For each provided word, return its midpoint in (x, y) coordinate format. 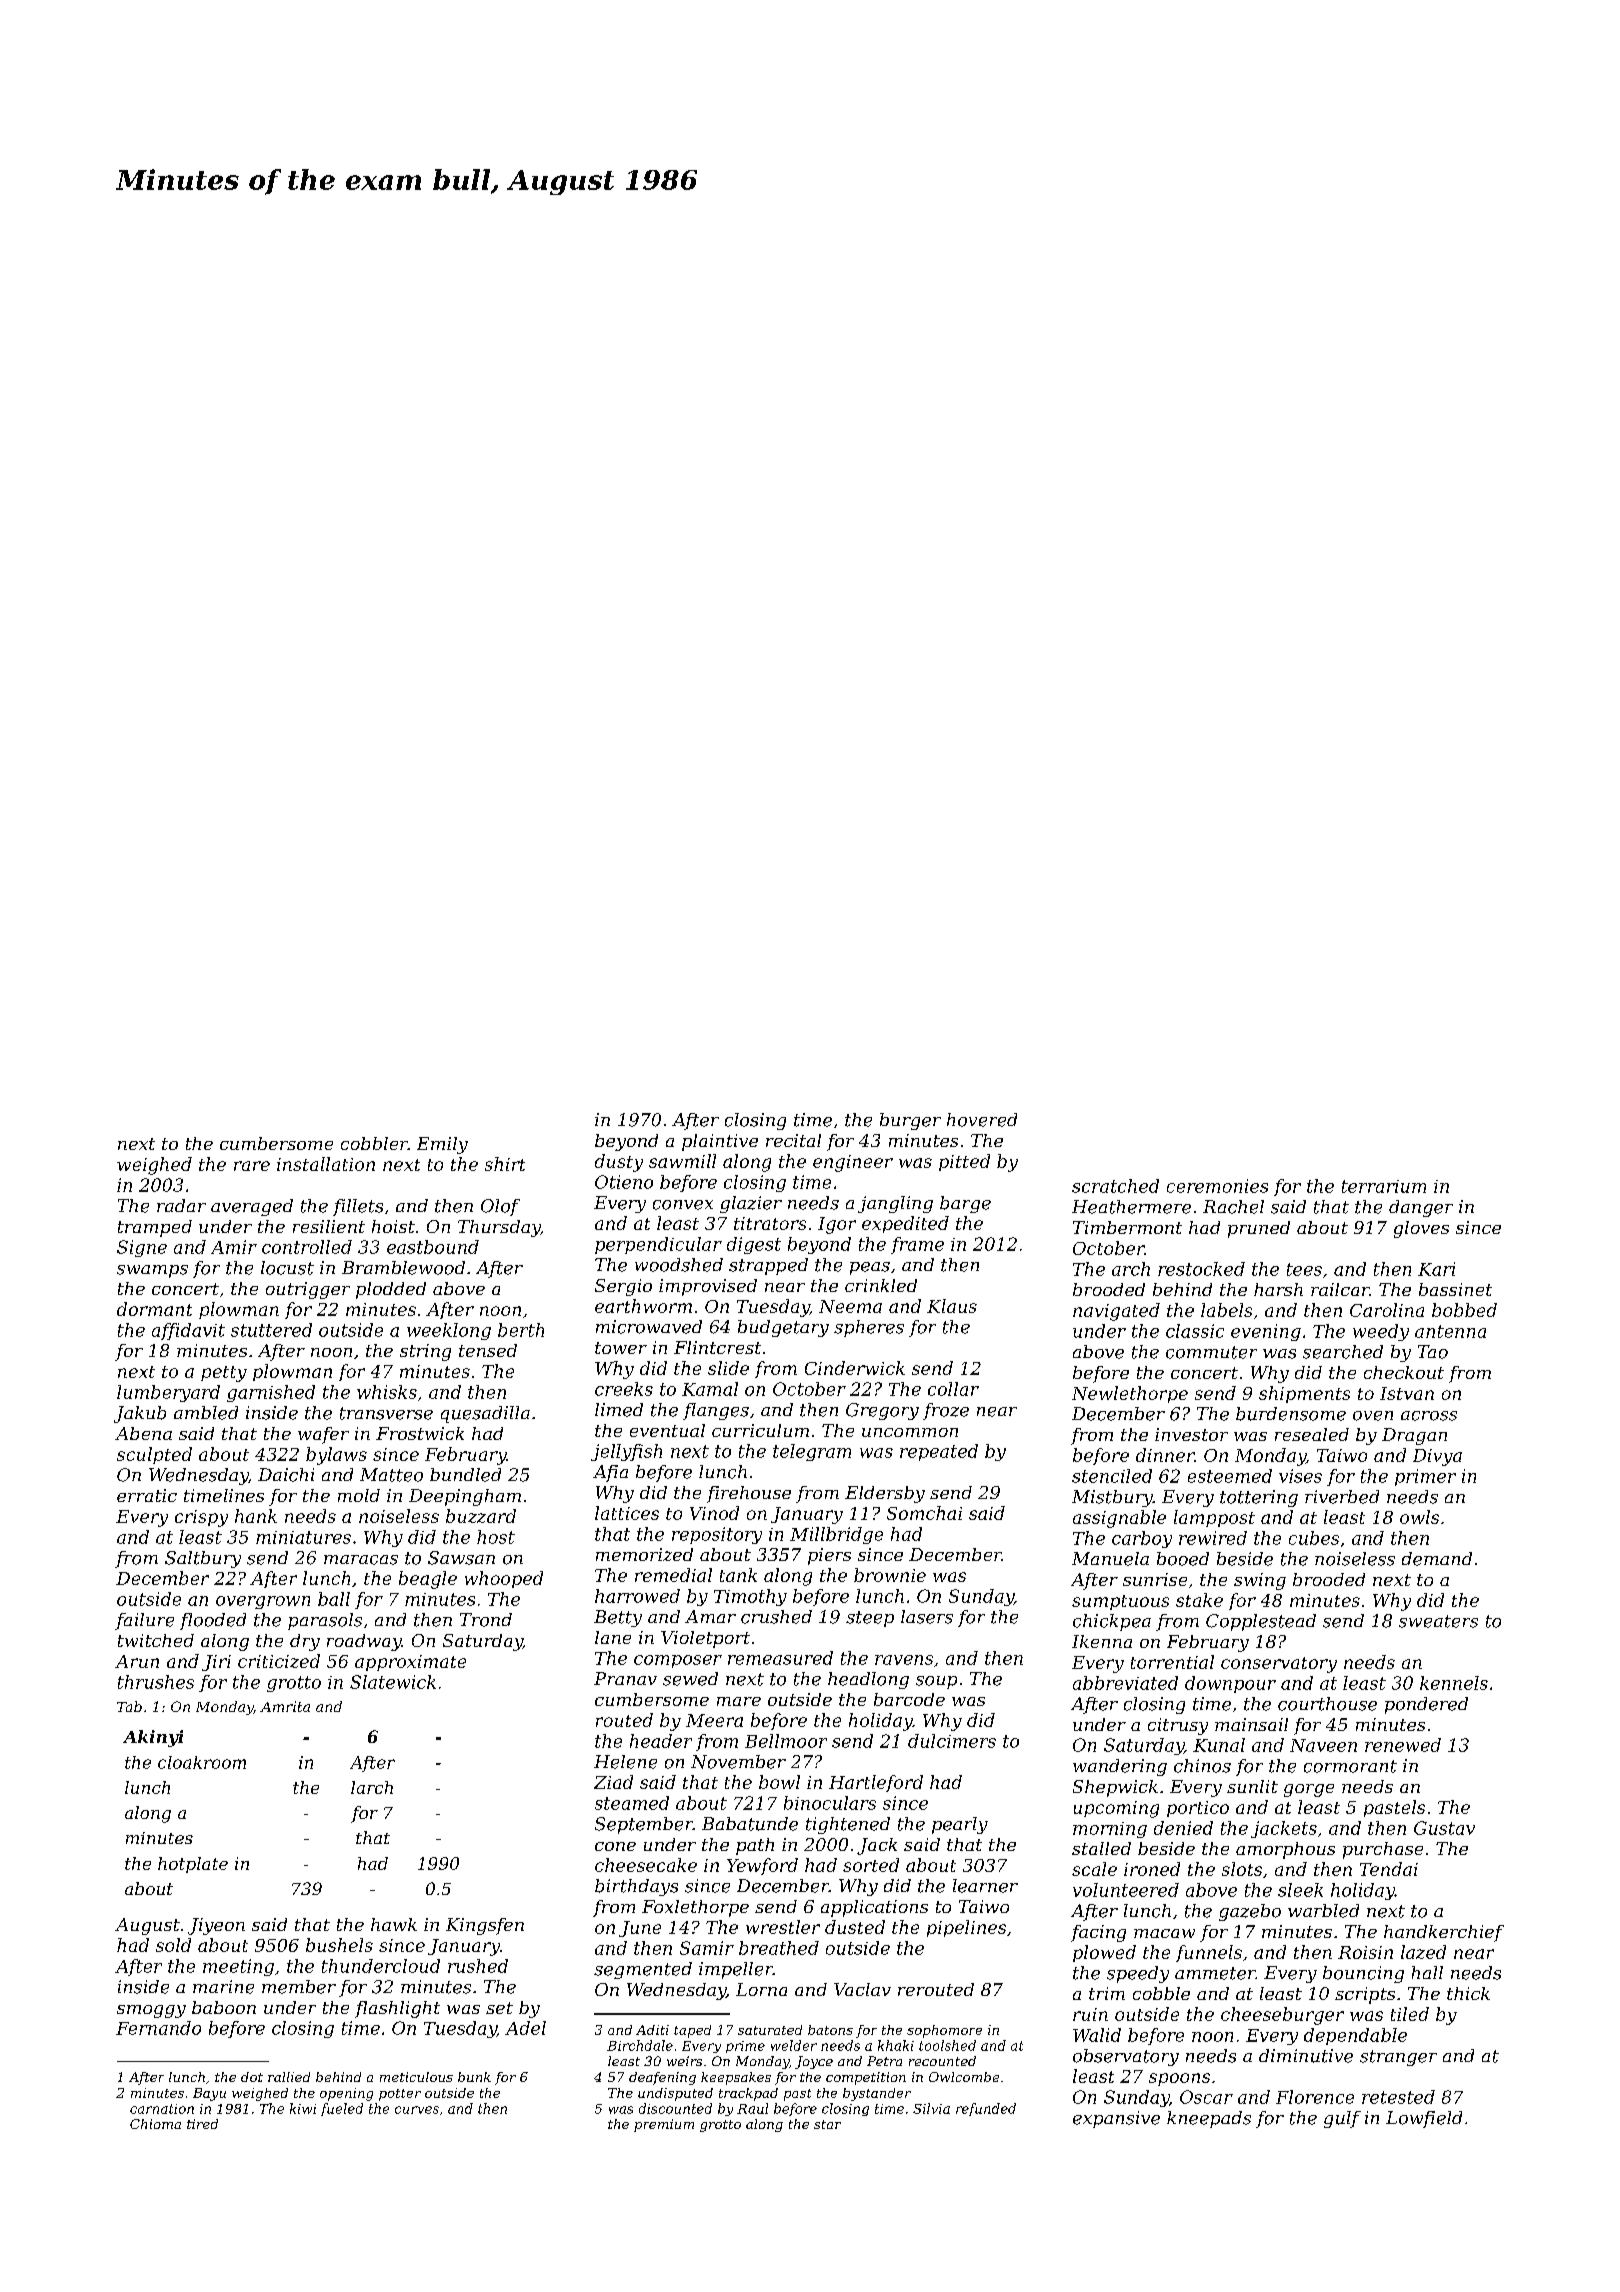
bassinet (1455, 1289)
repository (717, 1535)
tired (202, 2124)
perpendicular (658, 1245)
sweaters (1438, 1621)
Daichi (286, 1475)
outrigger (308, 1290)
